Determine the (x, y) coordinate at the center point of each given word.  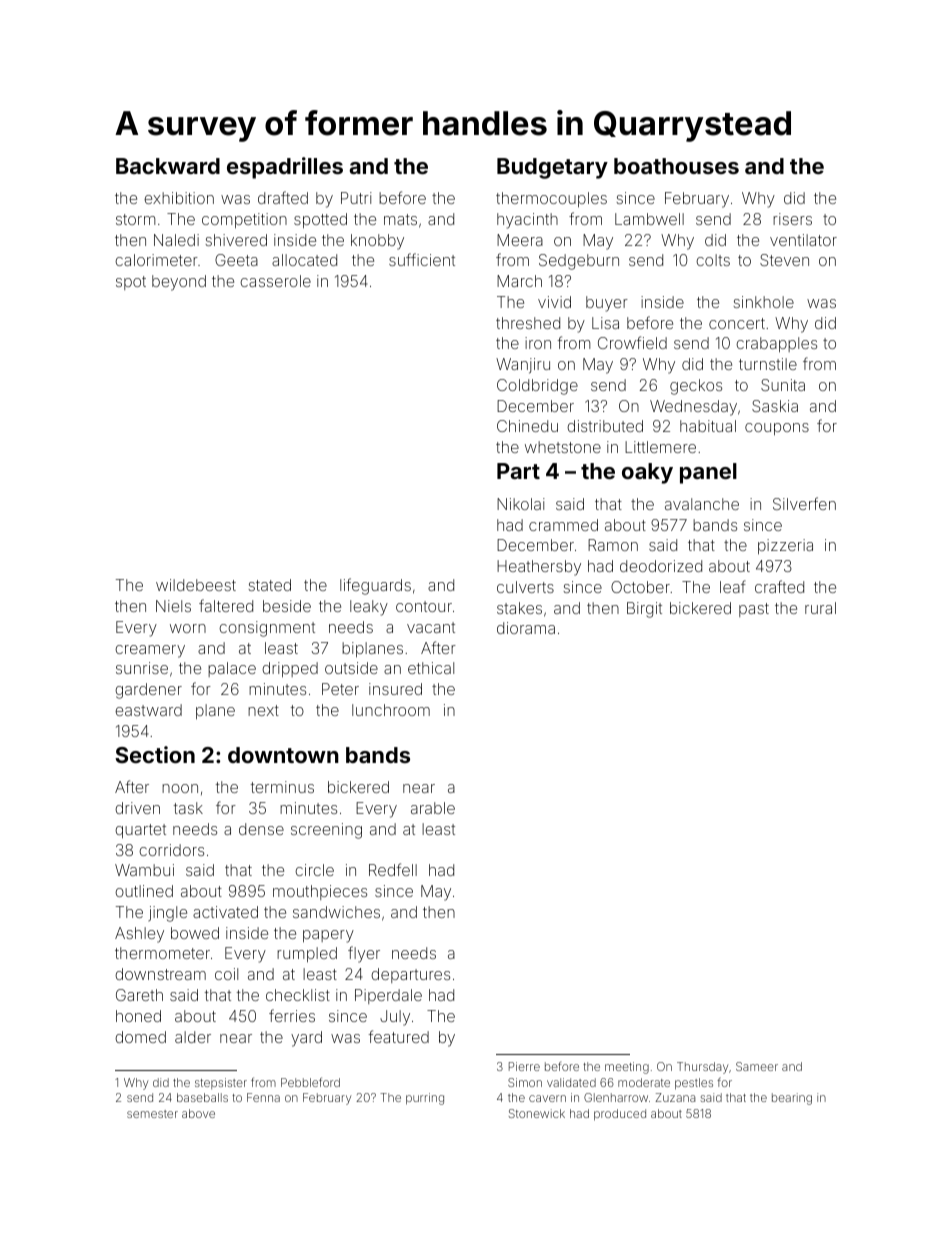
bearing (792, 1099)
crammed (563, 525)
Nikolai (521, 504)
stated (269, 585)
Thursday (702, 1068)
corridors (171, 850)
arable (433, 808)
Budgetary (552, 168)
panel (708, 473)
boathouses (676, 166)
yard (306, 1039)
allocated (304, 260)
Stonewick (537, 1113)
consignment (267, 629)
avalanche (702, 504)
